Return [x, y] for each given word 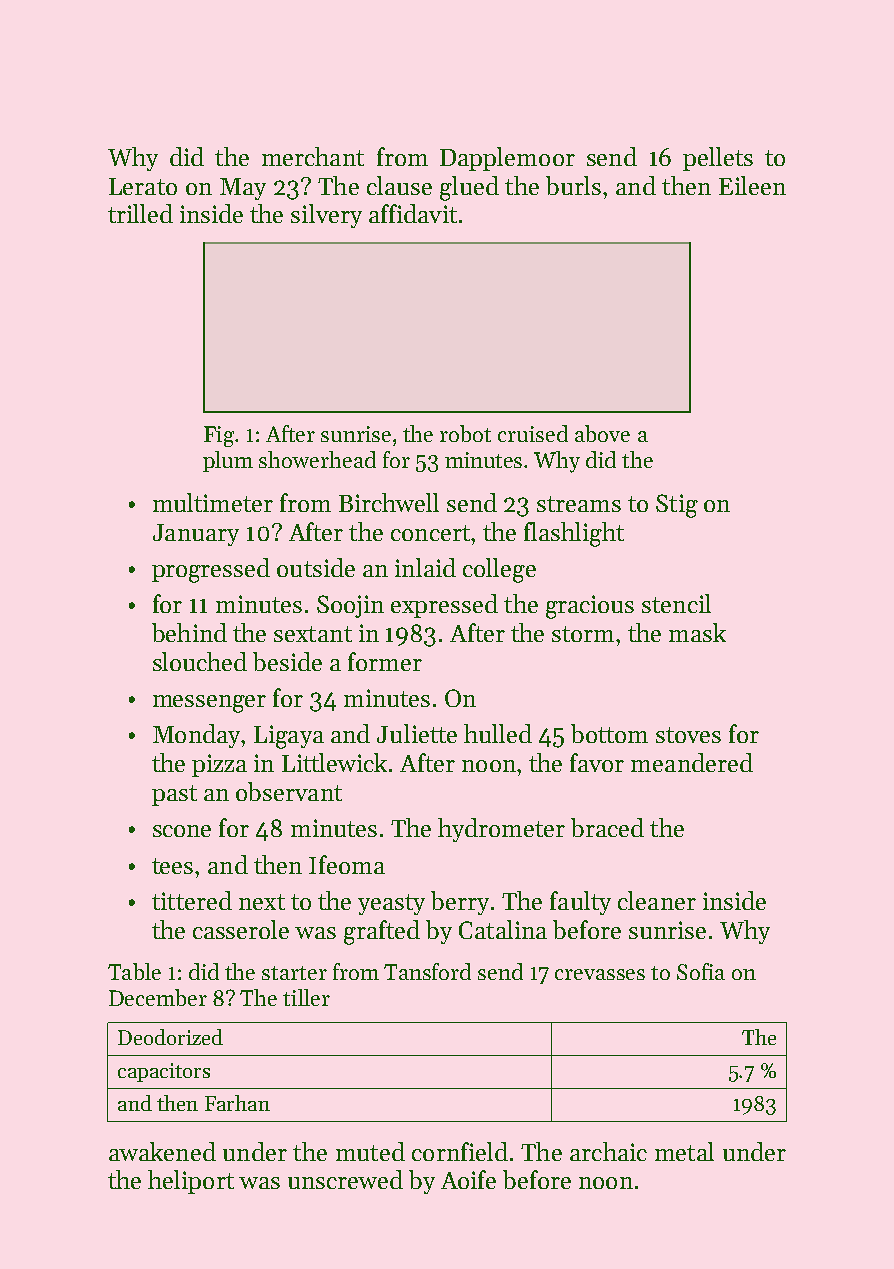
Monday [196, 736]
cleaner [657, 900]
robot [465, 433]
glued [469, 188]
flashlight [574, 534]
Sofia [701, 971]
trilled [140, 213]
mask [697, 632]
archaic [608, 1151]
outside [316, 567]
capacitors [164, 1072]
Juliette [417, 733]
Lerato [143, 186]
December [158, 997]
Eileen [752, 185]
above [602, 433]
